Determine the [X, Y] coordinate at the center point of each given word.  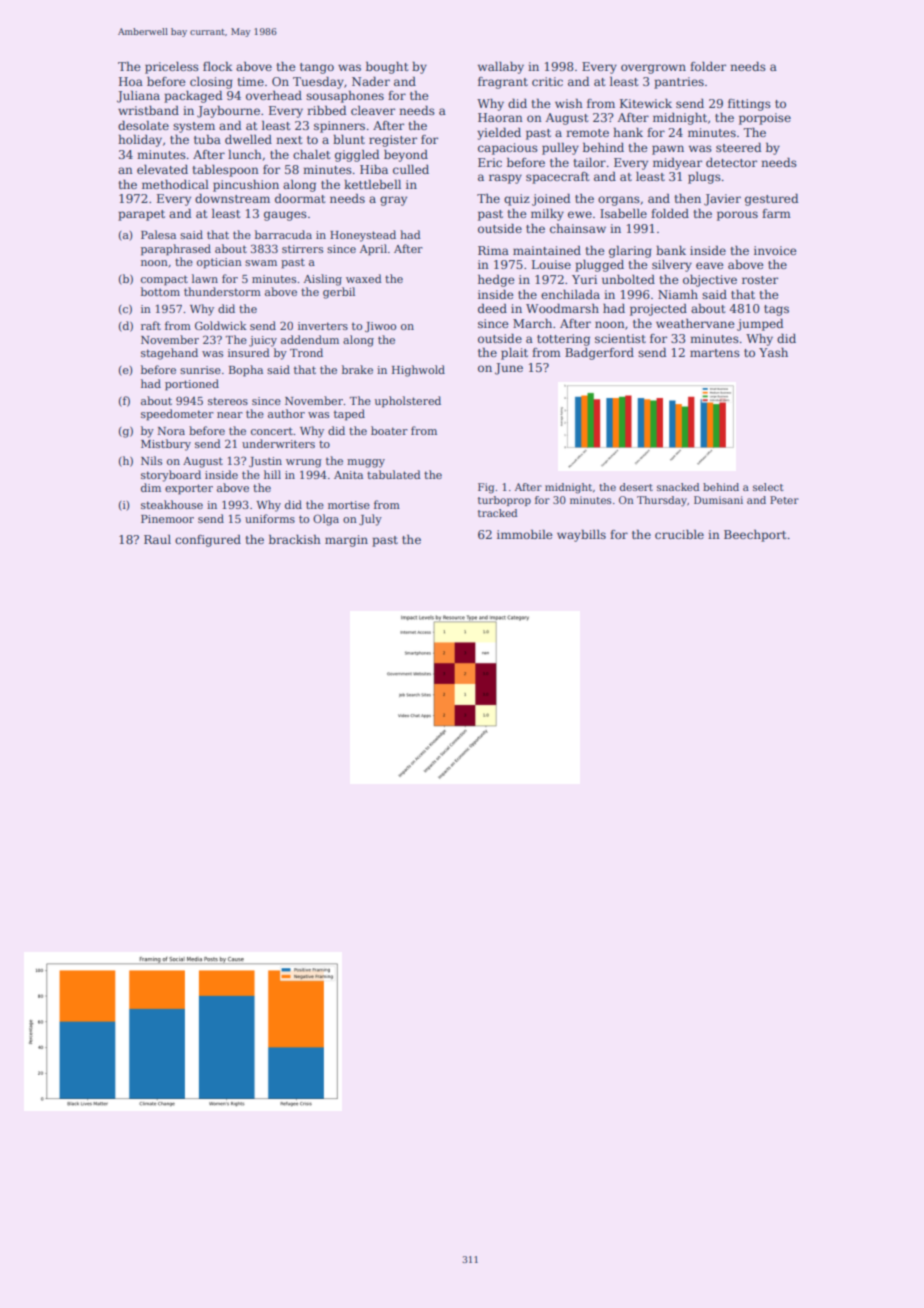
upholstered [408, 402]
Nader [371, 81]
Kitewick [646, 103]
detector [731, 162]
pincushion [246, 186]
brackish [295, 539]
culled [411, 169]
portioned [192, 385]
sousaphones [345, 96]
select [768, 487]
